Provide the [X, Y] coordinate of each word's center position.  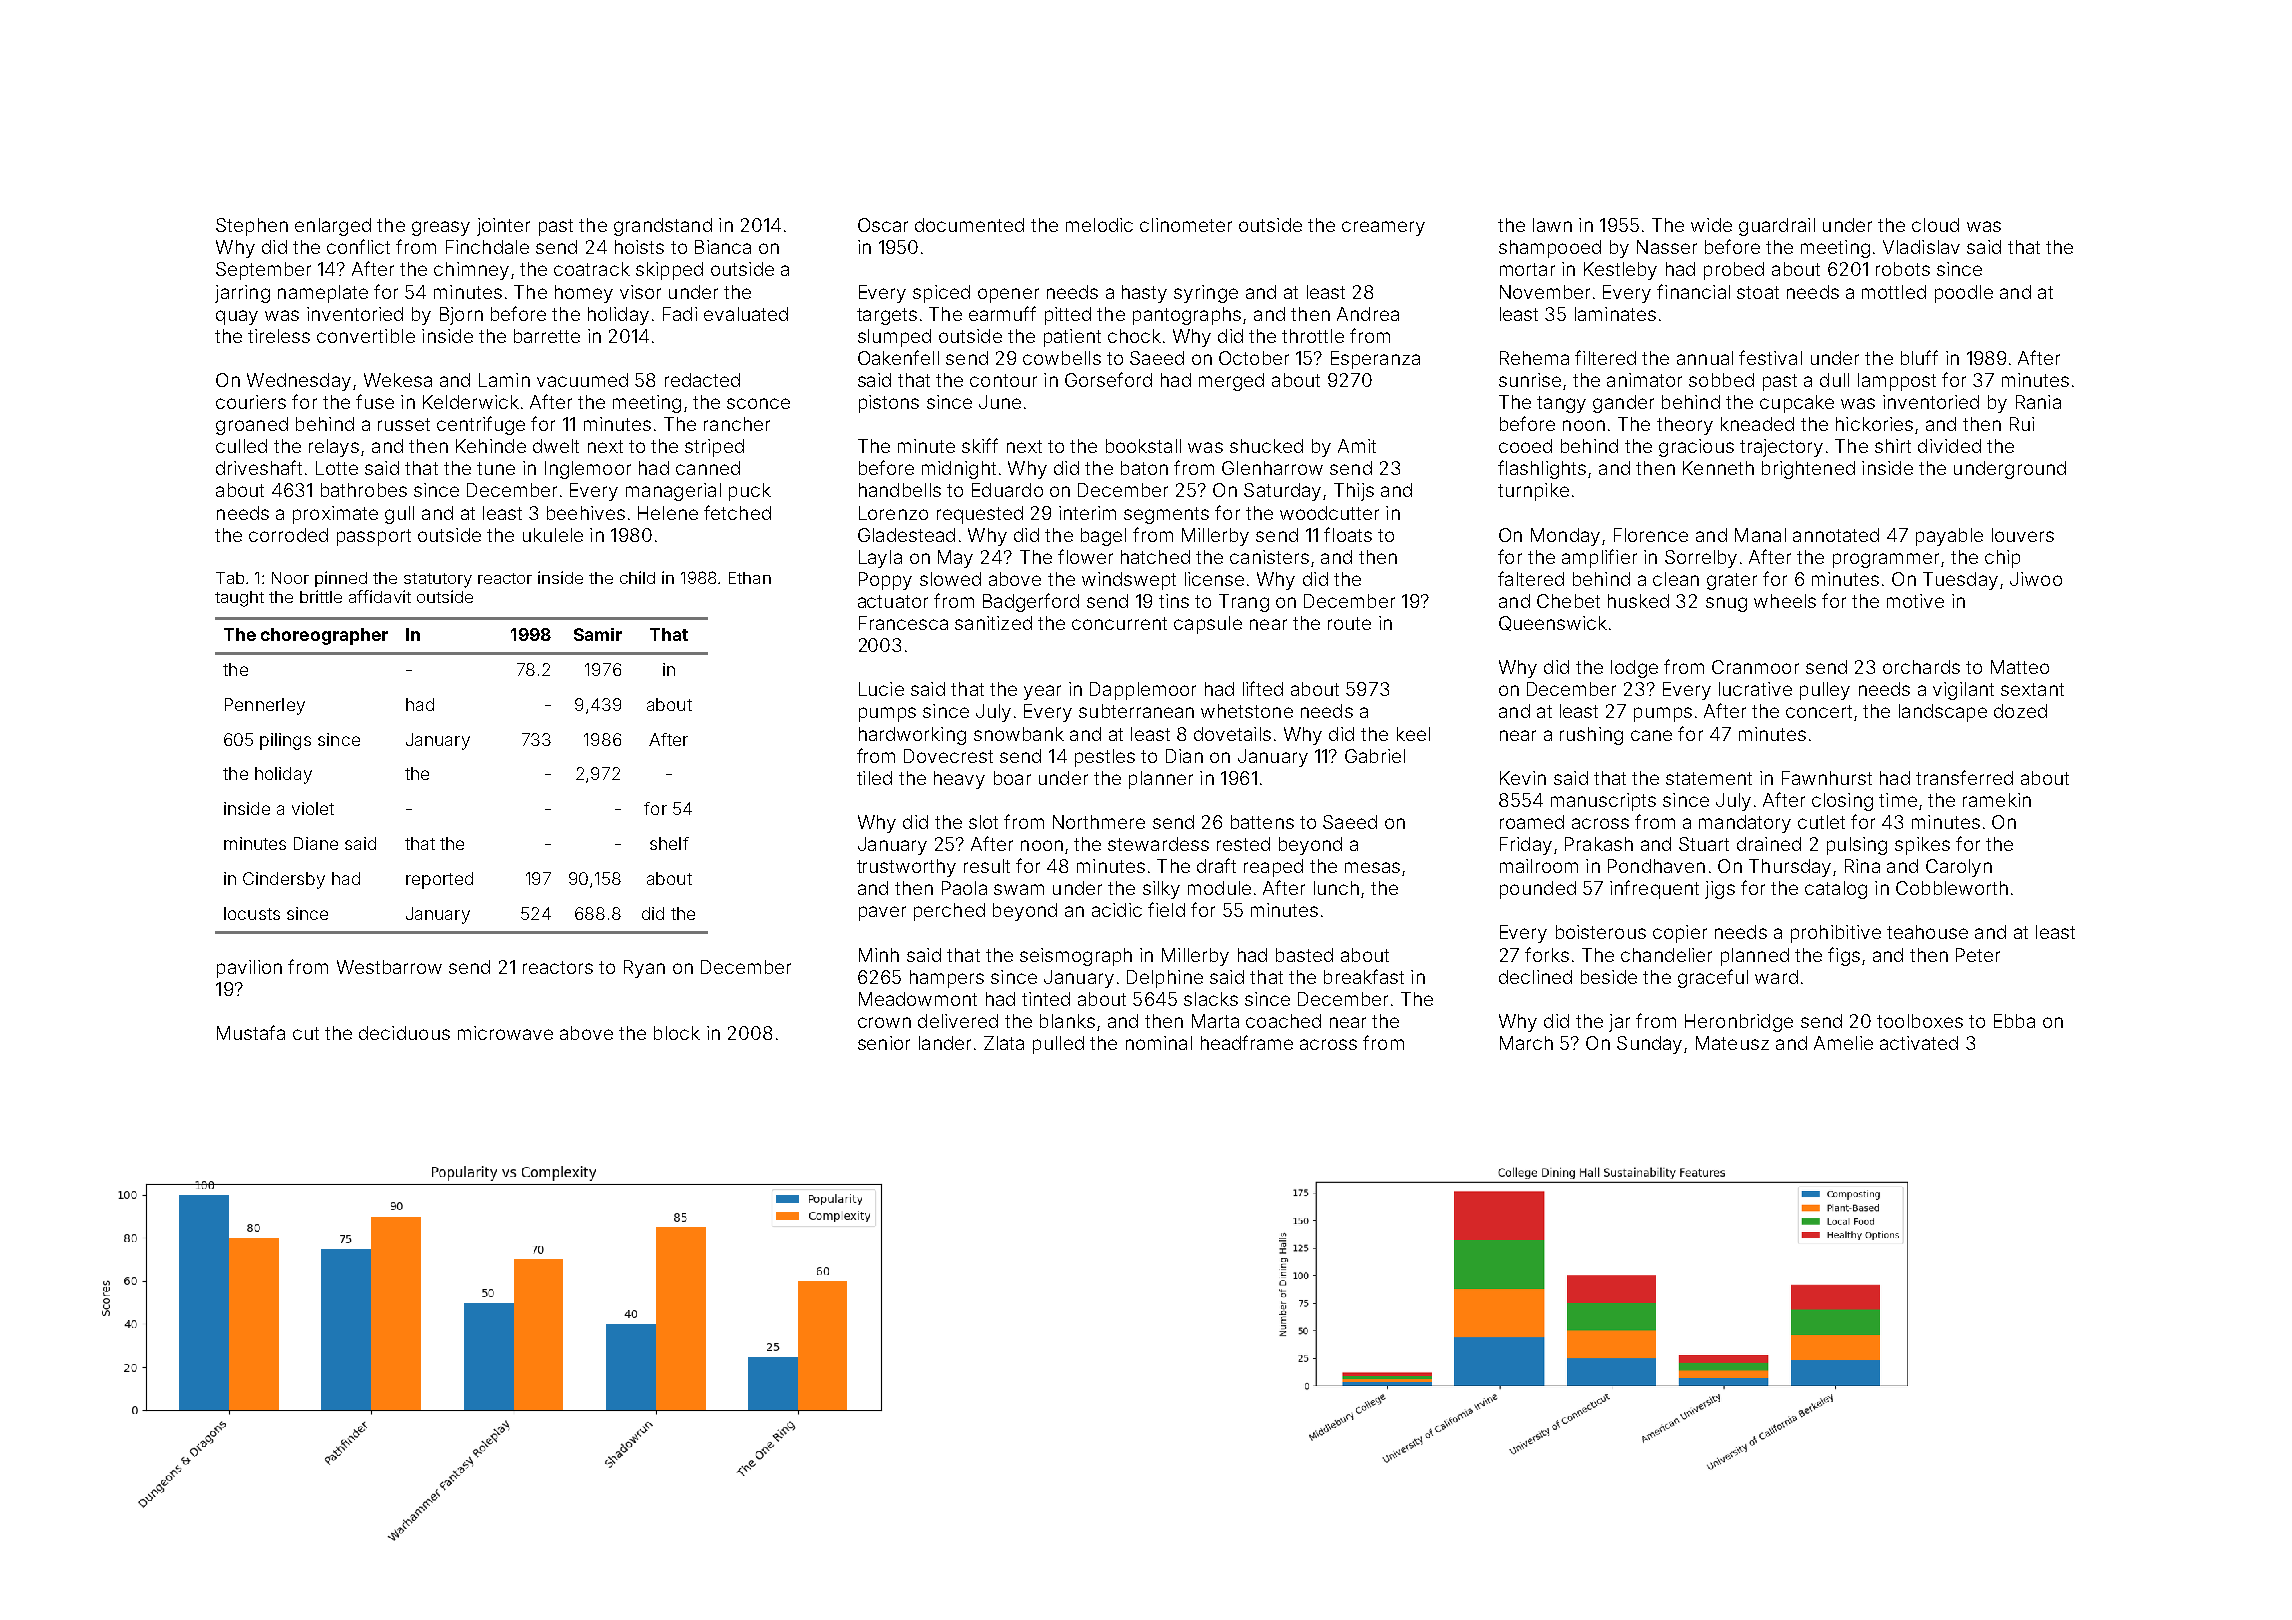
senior [884, 1043]
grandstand [663, 227]
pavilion [249, 969]
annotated [1836, 535]
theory [1685, 426]
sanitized [993, 623]
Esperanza [1375, 360]
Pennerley [265, 706]
